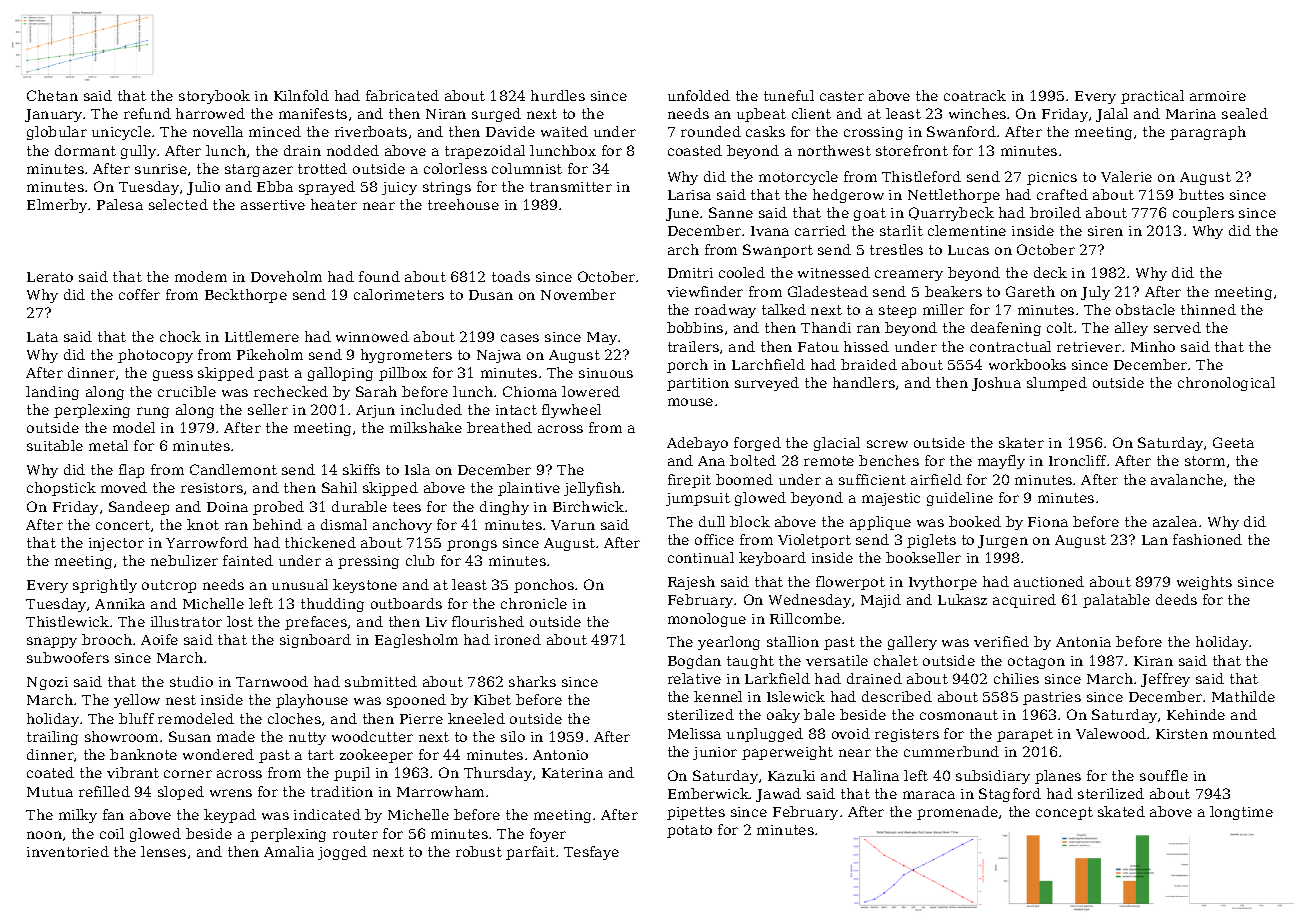 The height and width of the screenshot is (924, 1308). What do you see at coordinates (368, 562) in the screenshot?
I see `pressing` at bounding box center [368, 562].
